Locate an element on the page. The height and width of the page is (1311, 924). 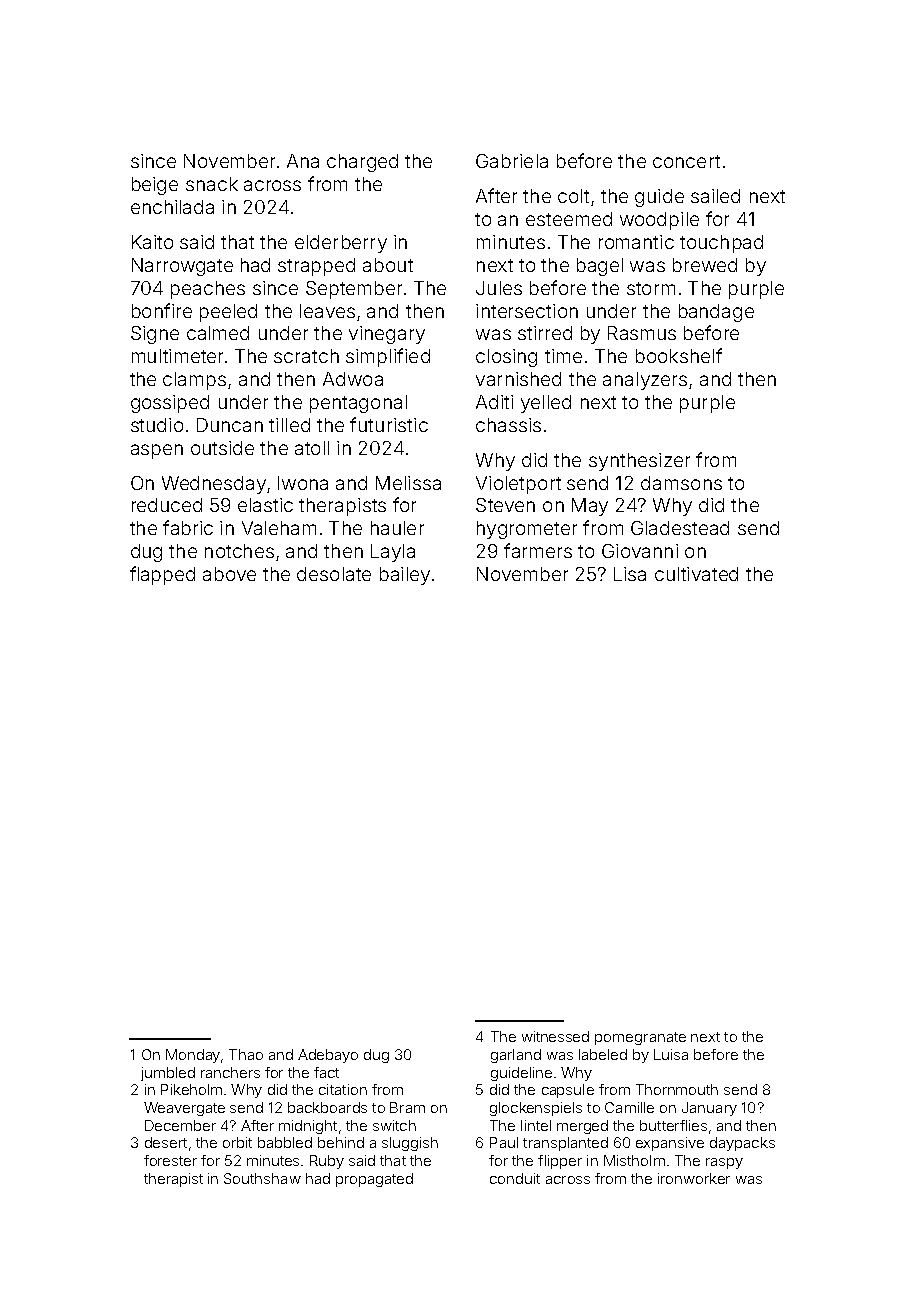
concert is located at coordinates (686, 161).
